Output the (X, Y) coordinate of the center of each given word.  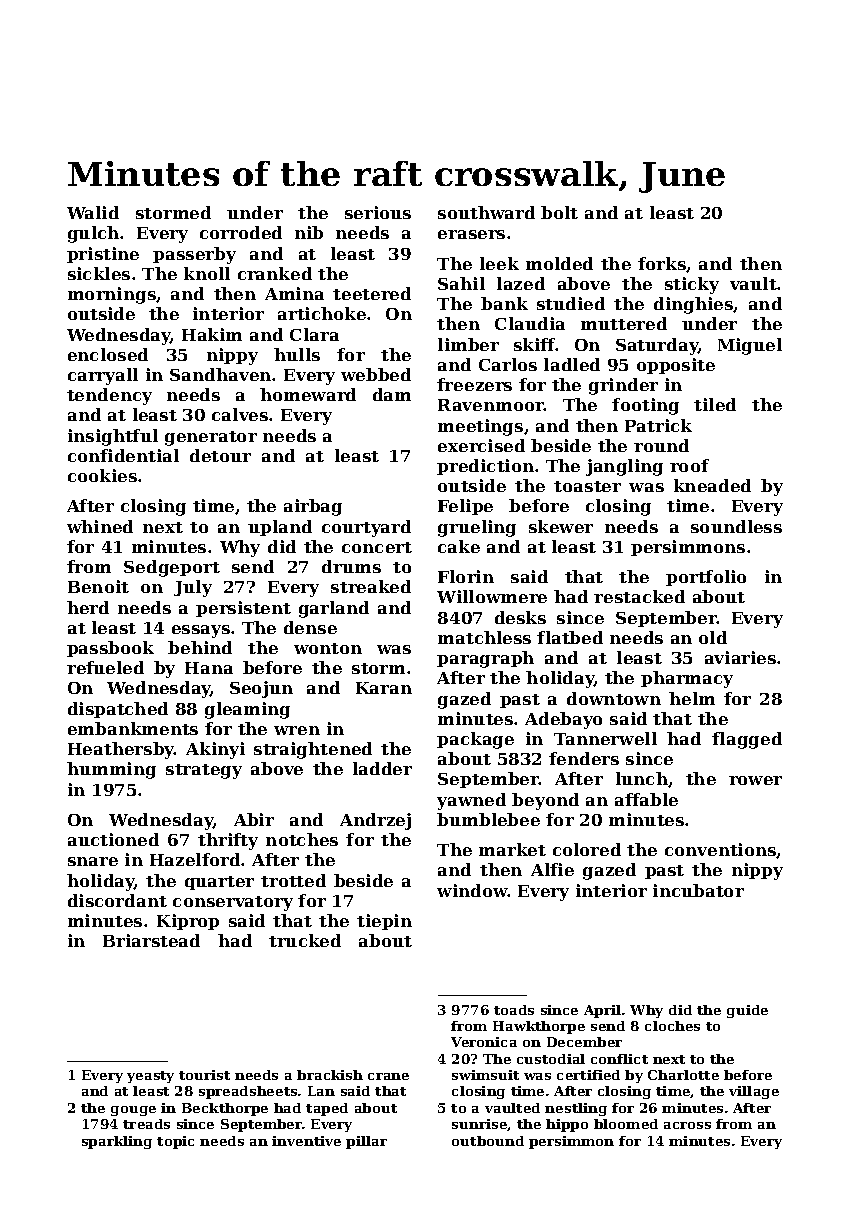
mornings (112, 295)
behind (200, 647)
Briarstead (151, 940)
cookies (102, 475)
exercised (481, 445)
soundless (736, 526)
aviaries (740, 657)
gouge (133, 1111)
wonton (328, 648)
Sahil (461, 283)
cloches (672, 1026)
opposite (676, 366)
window (472, 890)
